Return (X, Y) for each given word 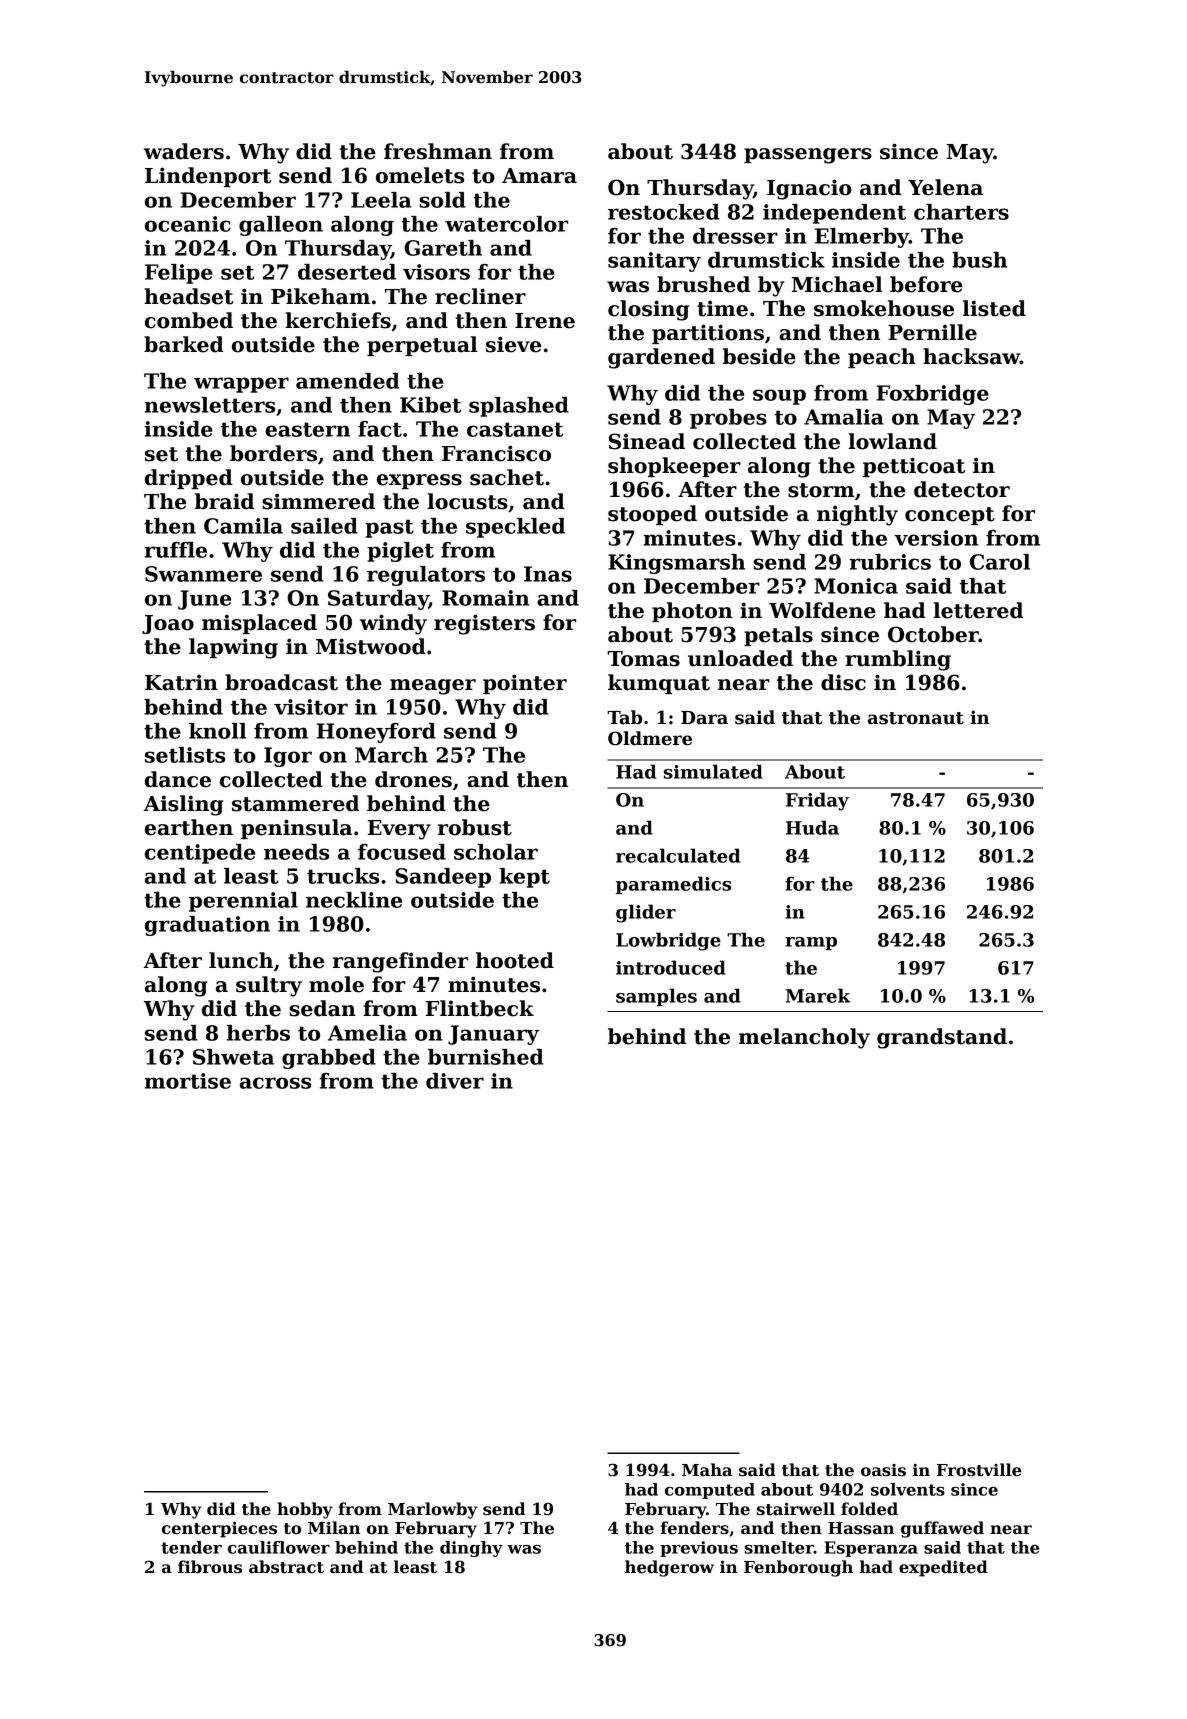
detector (962, 489)
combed (189, 320)
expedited (943, 1568)
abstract (286, 1567)
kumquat (659, 684)
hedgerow (669, 1568)
